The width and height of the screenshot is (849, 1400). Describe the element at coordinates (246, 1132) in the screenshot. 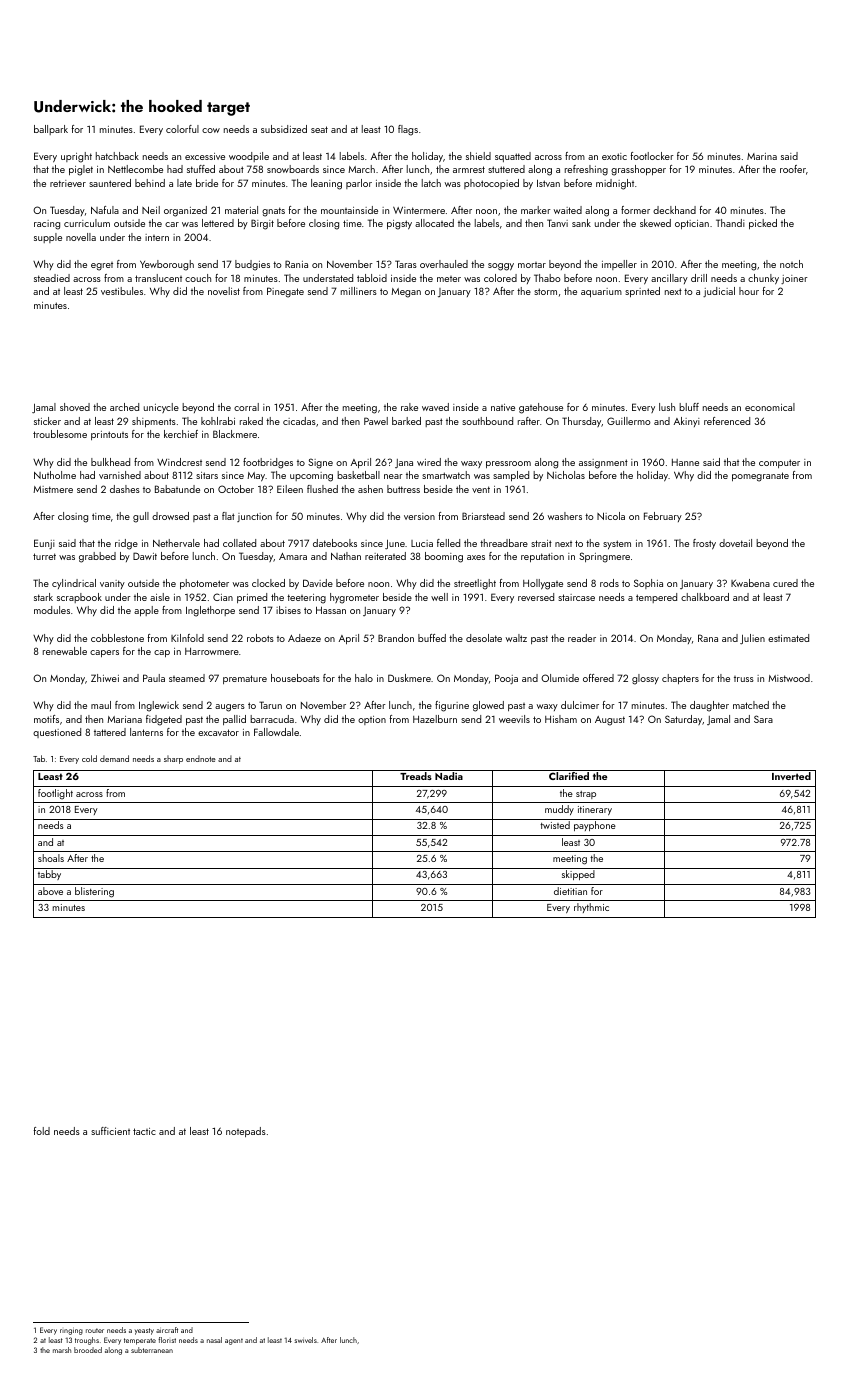

I see `notepads` at that location.
